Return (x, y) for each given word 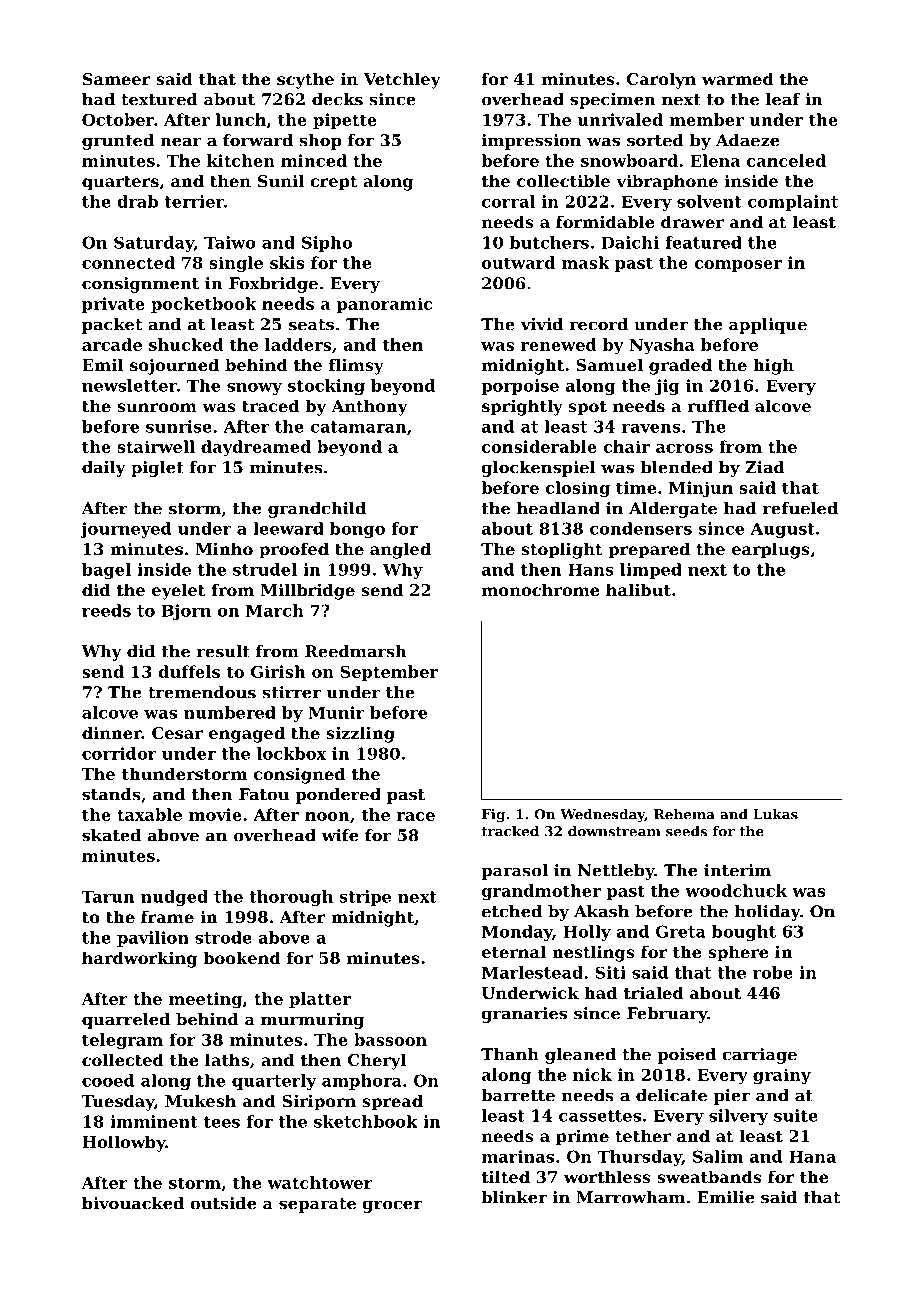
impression (531, 142)
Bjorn (186, 612)
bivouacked (133, 1203)
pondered (338, 796)
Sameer (117, 79)
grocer (392, 1206)
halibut (638, 589)
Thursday (640, 1158)
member (706, 119)
